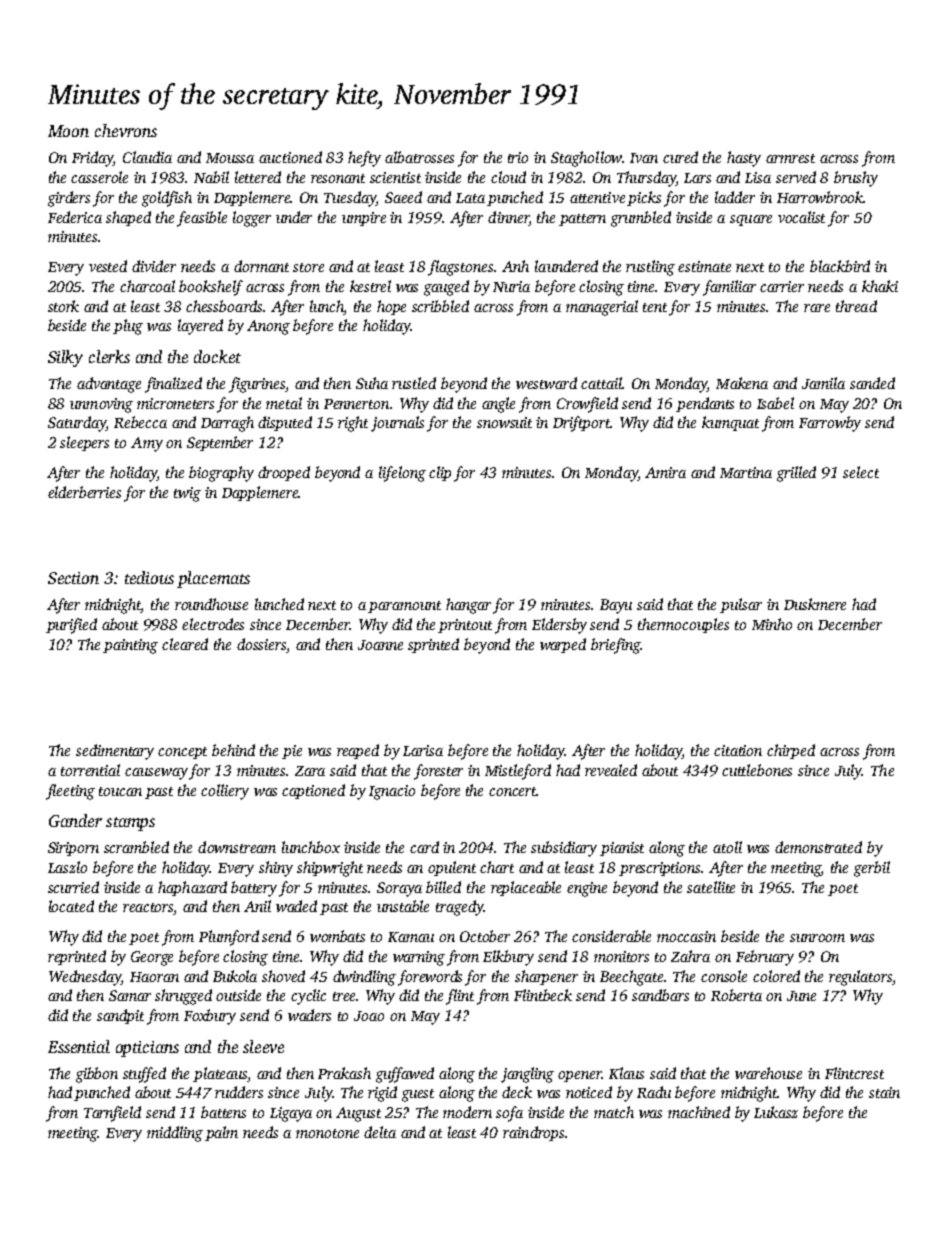 This screenshot has width=952, height=1233. I want to click on Amira, so click(665, 472).
